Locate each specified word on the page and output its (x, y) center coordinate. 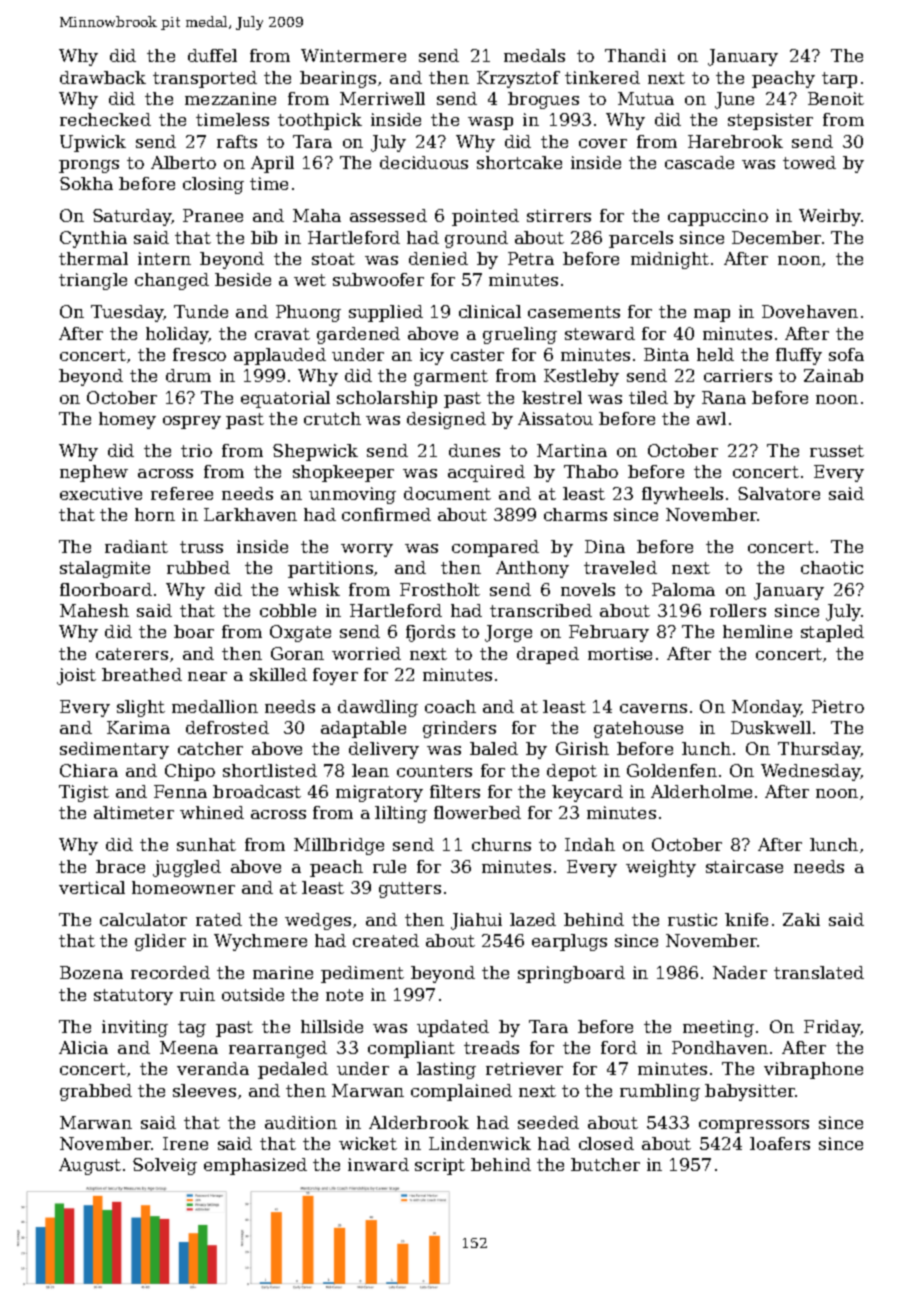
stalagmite (105, 569)
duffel (212, 55)
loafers (780, 1143)
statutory (133, 997)
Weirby (830, 217)
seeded (548, 1122)
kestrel (552, 397)
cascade (699, 162)
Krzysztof (518, 79)
